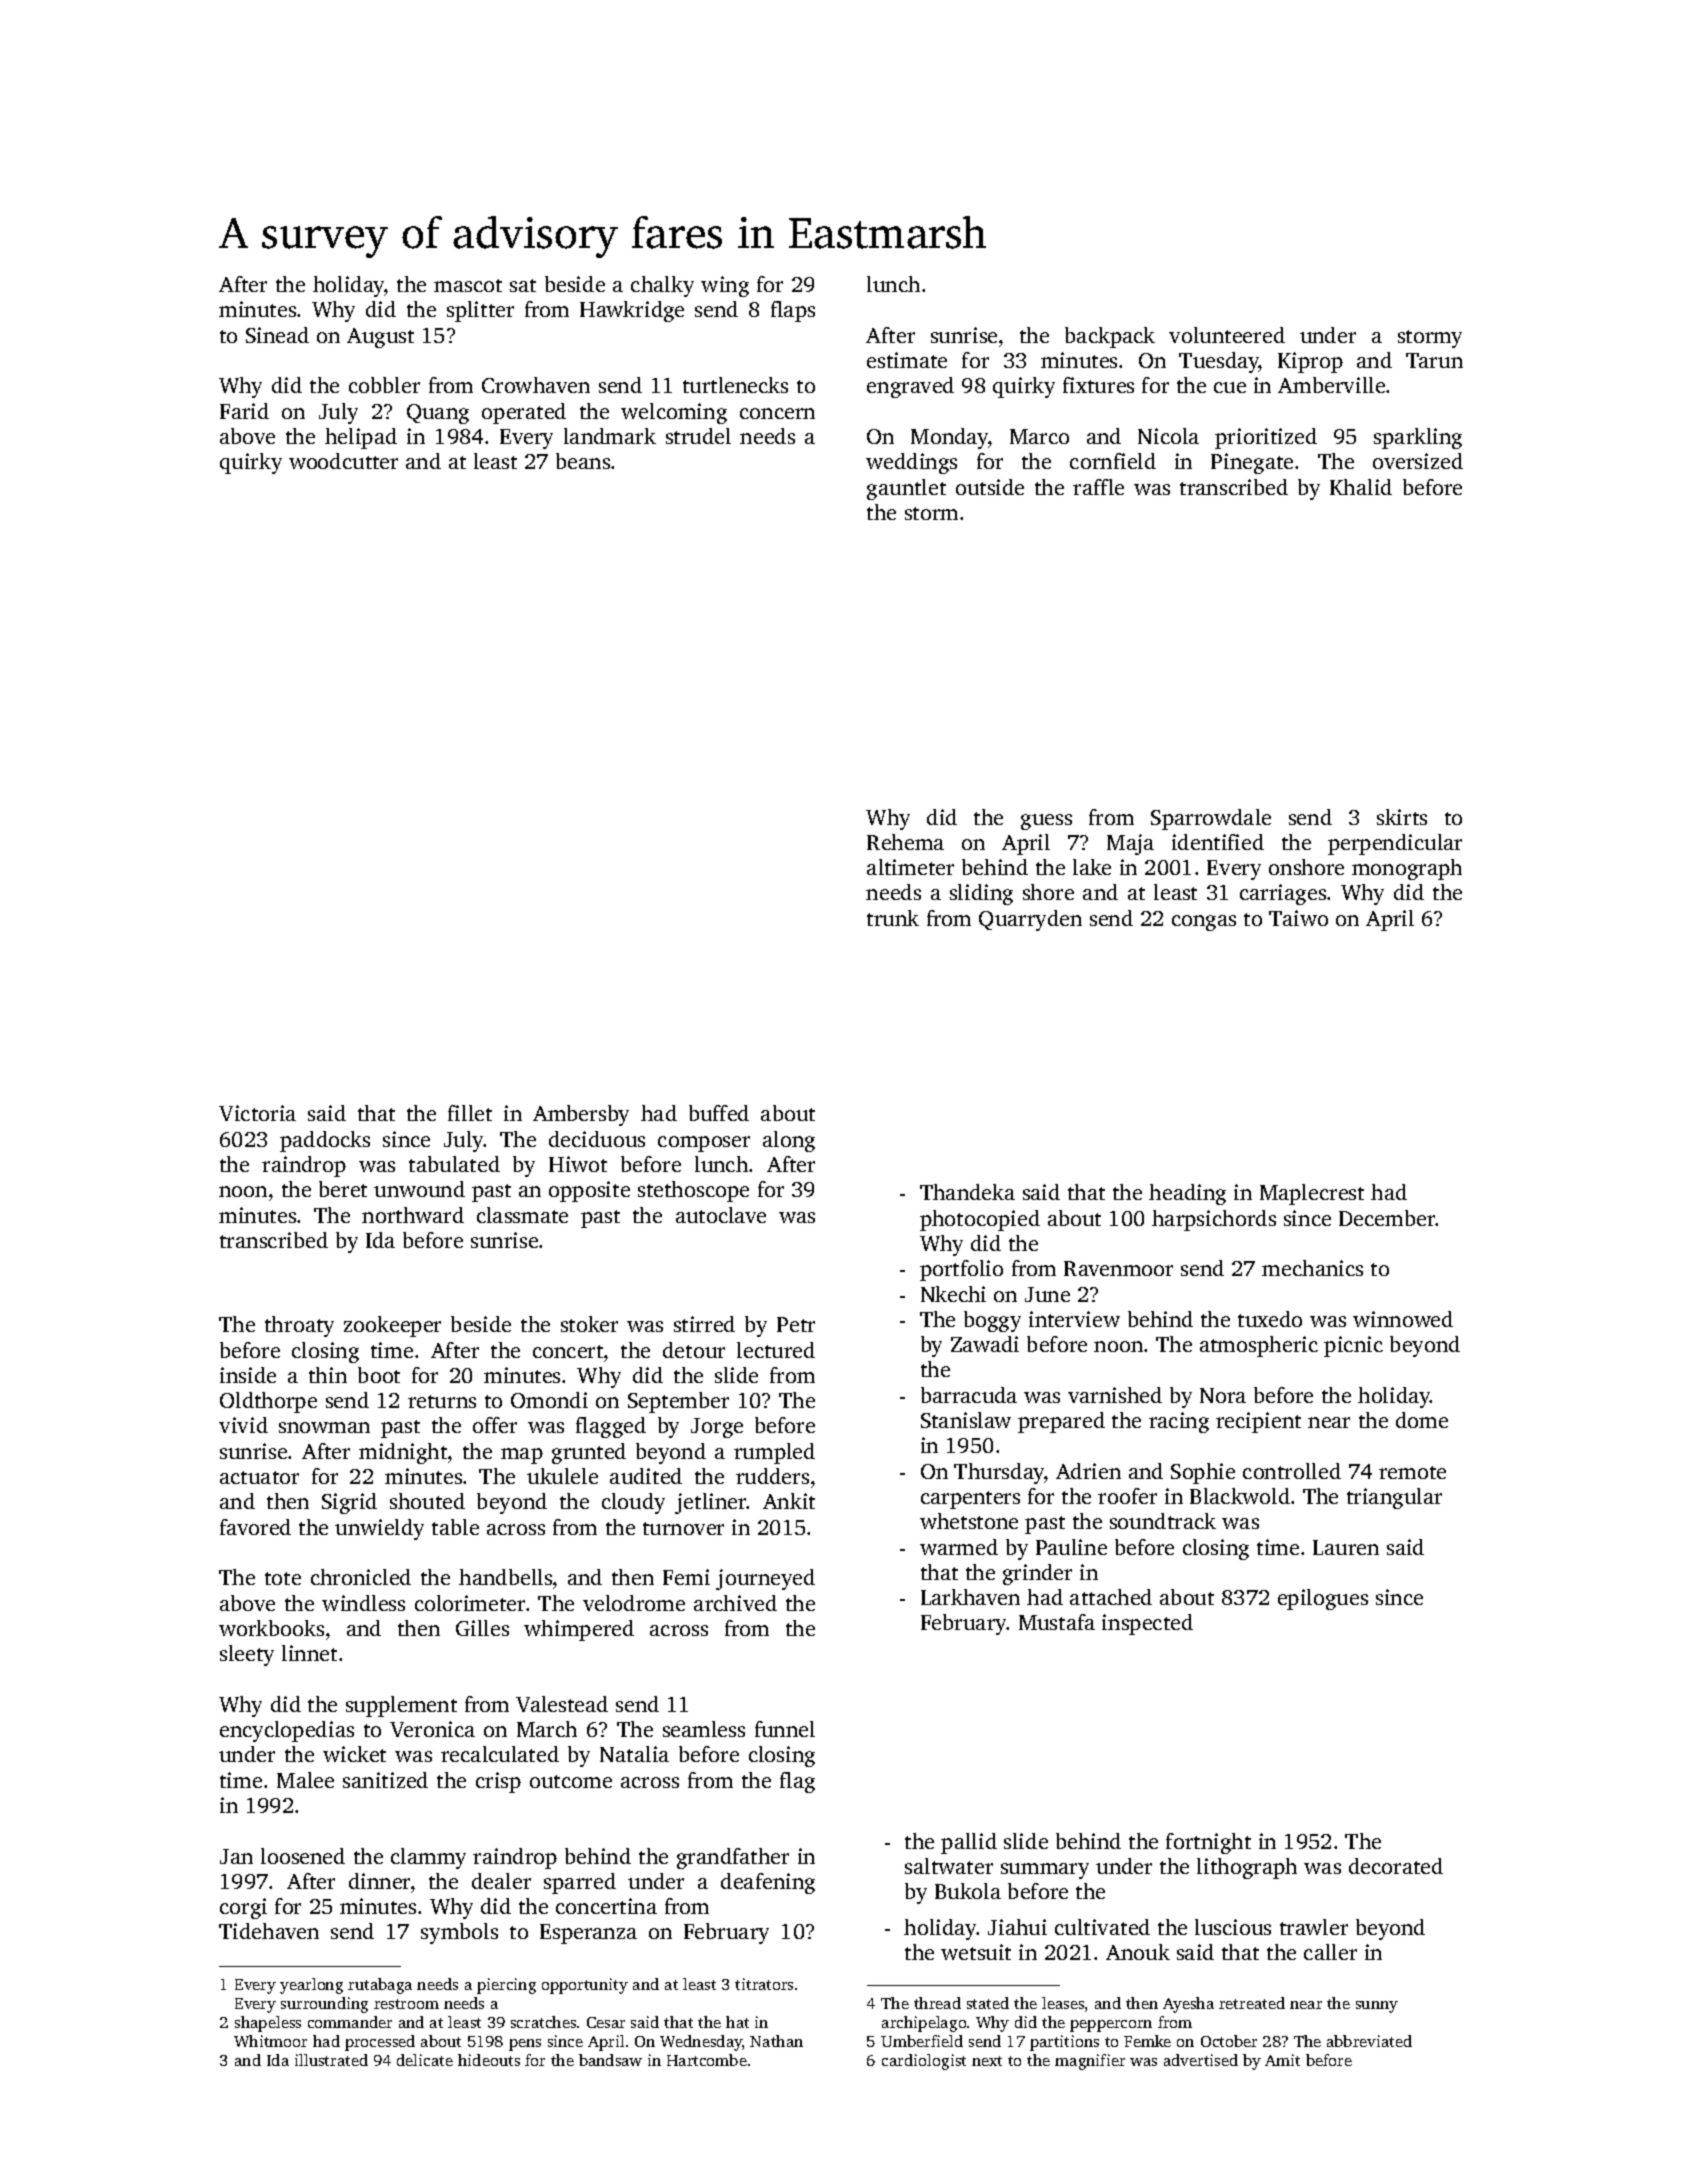 Image resolution: width=1683 pixels, height=2178 pixels. What do you see at coordinates (1387, 1218) in the page?
I see `December` at bounding box center [1387, 1218].
